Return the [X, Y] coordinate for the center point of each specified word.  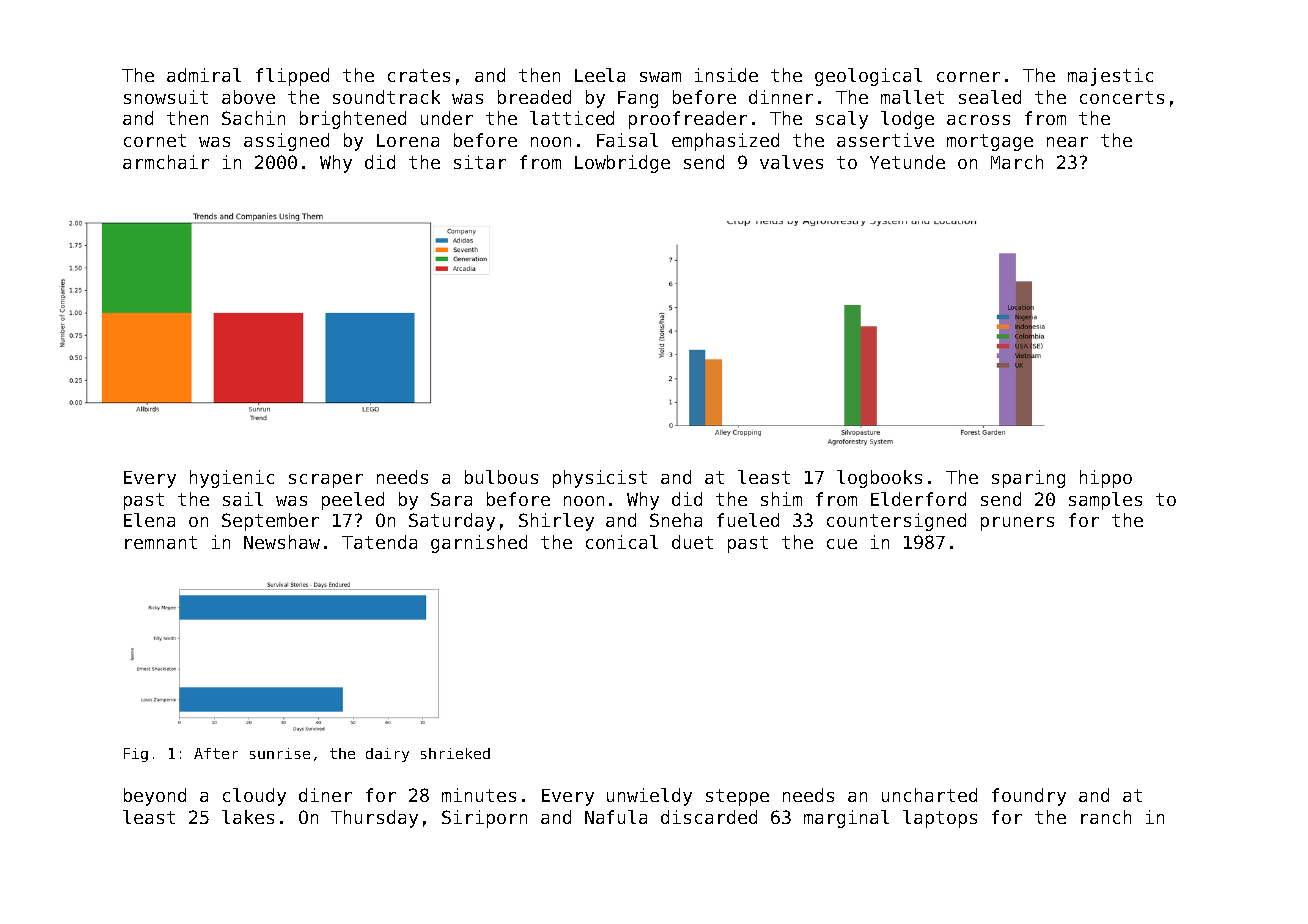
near [1067, 142]
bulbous [501, 477]
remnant [161, 542]
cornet [155, 140]
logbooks [879, 479]
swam [660, 77]
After [216, 753]
